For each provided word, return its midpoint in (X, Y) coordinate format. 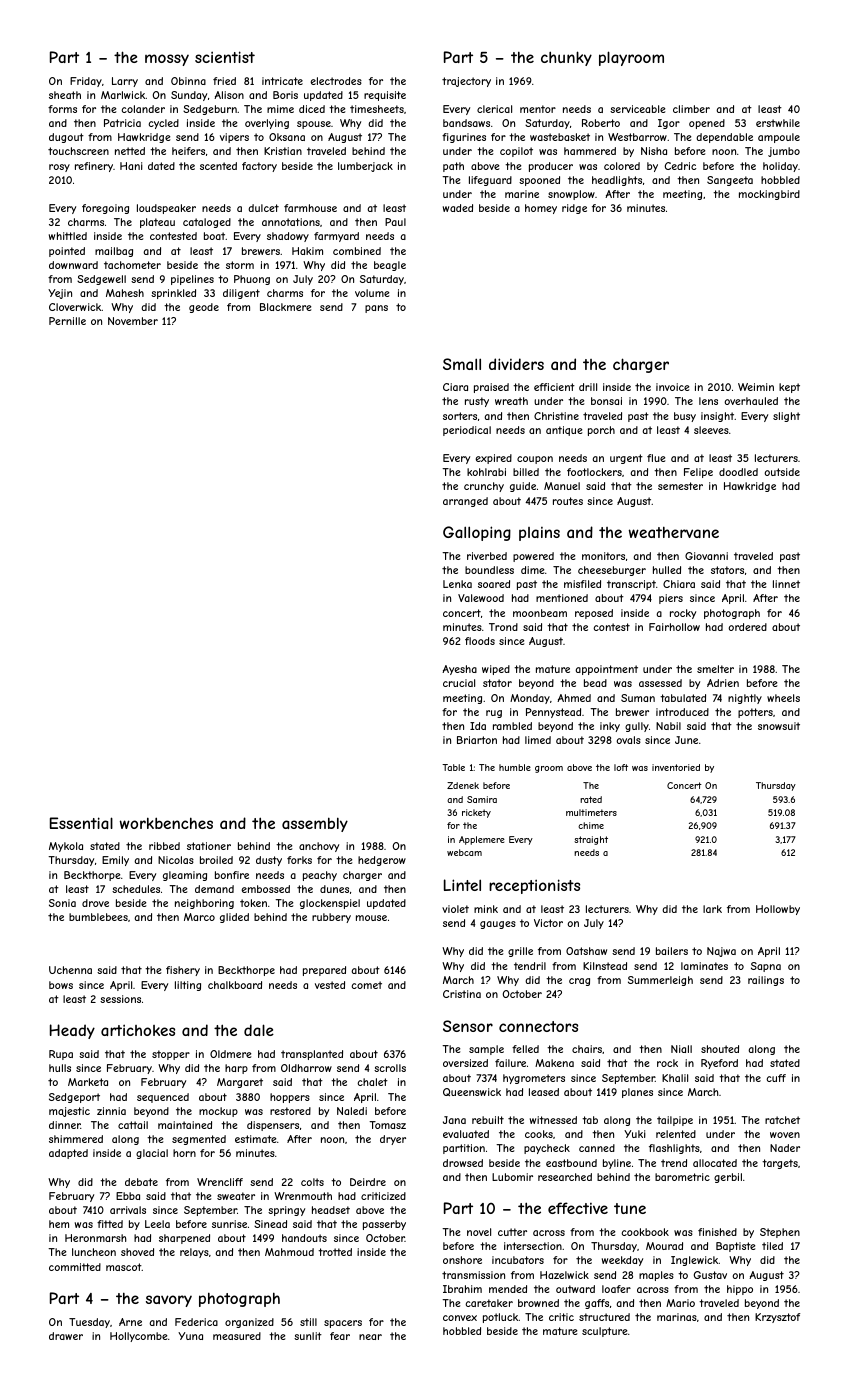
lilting (188, 986)
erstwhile (778, 123)
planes (637, 1093)
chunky (566, 58)
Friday (86, 82)
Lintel (462, 885)
